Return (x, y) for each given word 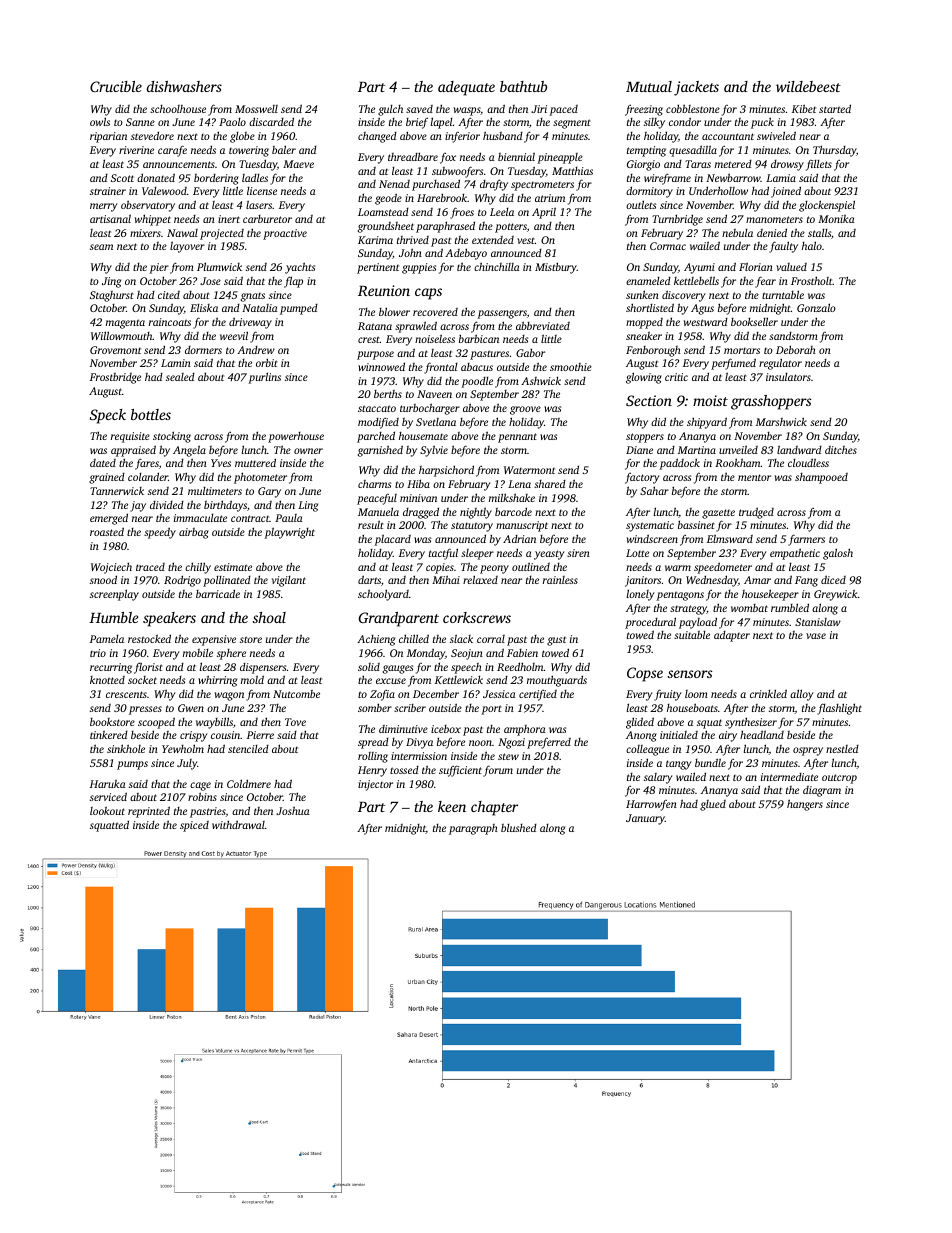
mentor (754, 477)
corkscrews (477, 617)
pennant (517, 438)
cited (169, 295)
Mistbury (556, 268)
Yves (221, 463)
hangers (805, 805)
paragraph (473, 829)
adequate (466, 88)
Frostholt (812, 280)
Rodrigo (182, 581)
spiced (194, 826)
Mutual (649, 86)
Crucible (116, 86)
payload (698, 623)
